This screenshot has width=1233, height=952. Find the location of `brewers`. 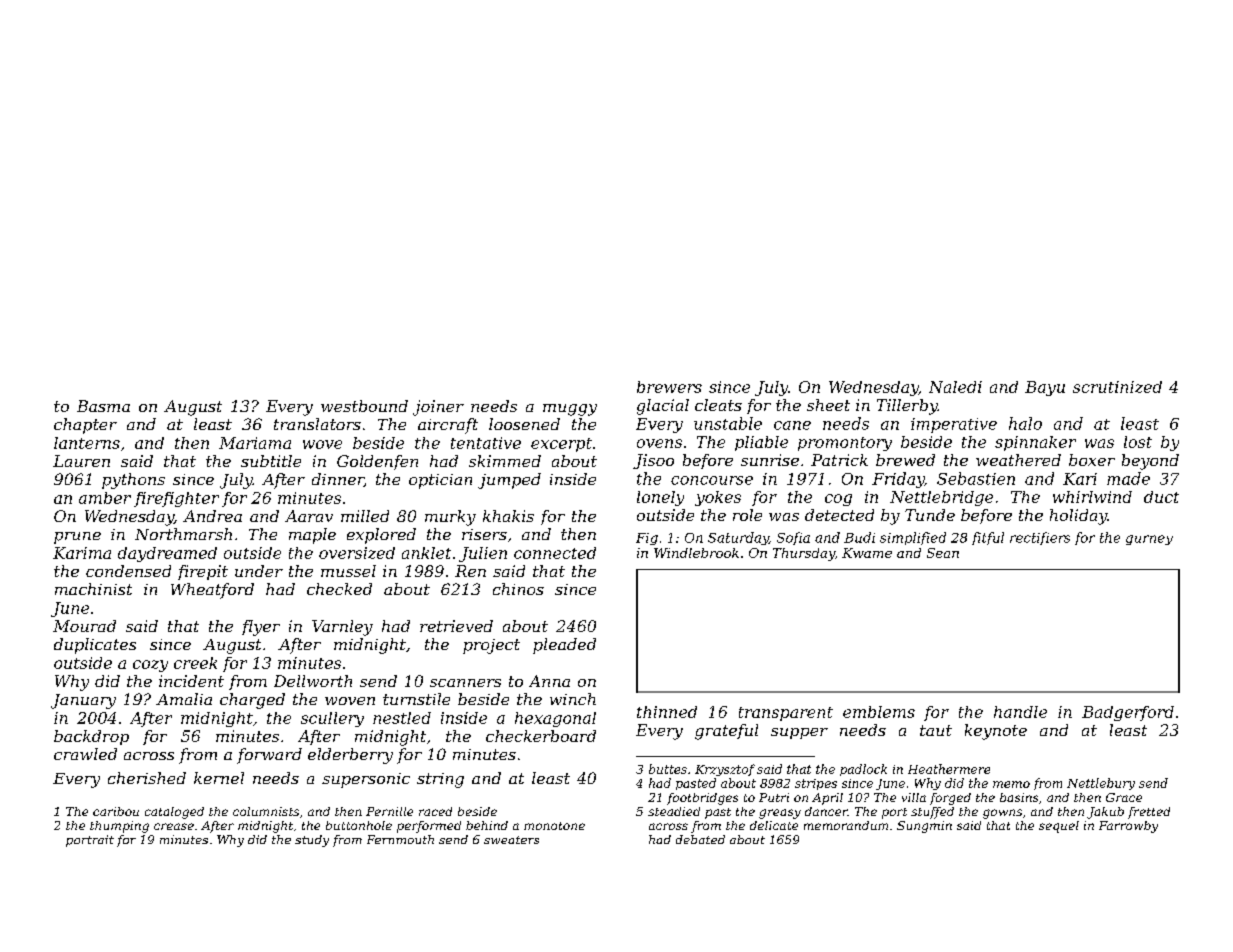

brewers is located at coordinates (669, 387).
